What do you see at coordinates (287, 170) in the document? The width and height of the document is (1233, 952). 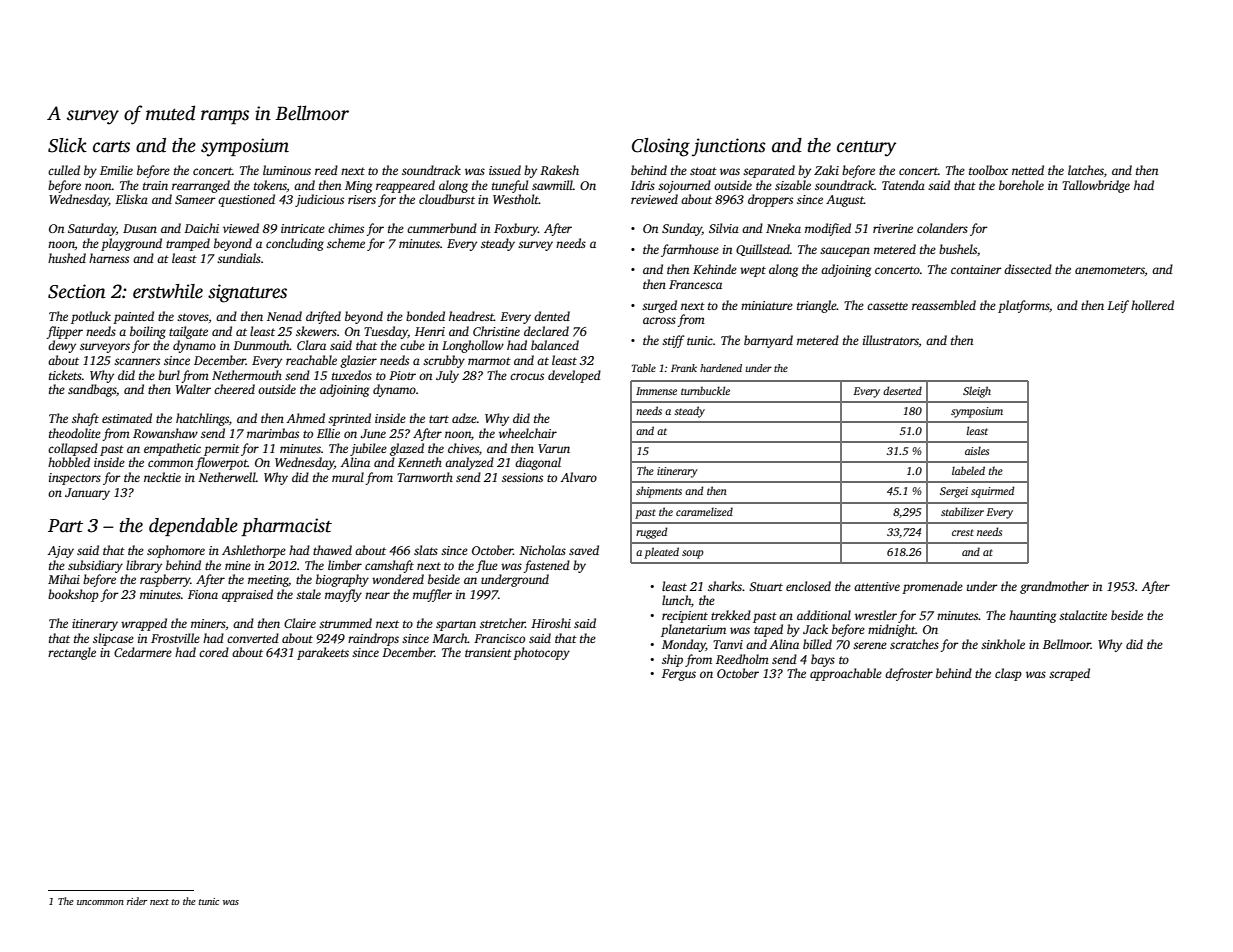 I see `luminous` at bounding box center [287, 170].
